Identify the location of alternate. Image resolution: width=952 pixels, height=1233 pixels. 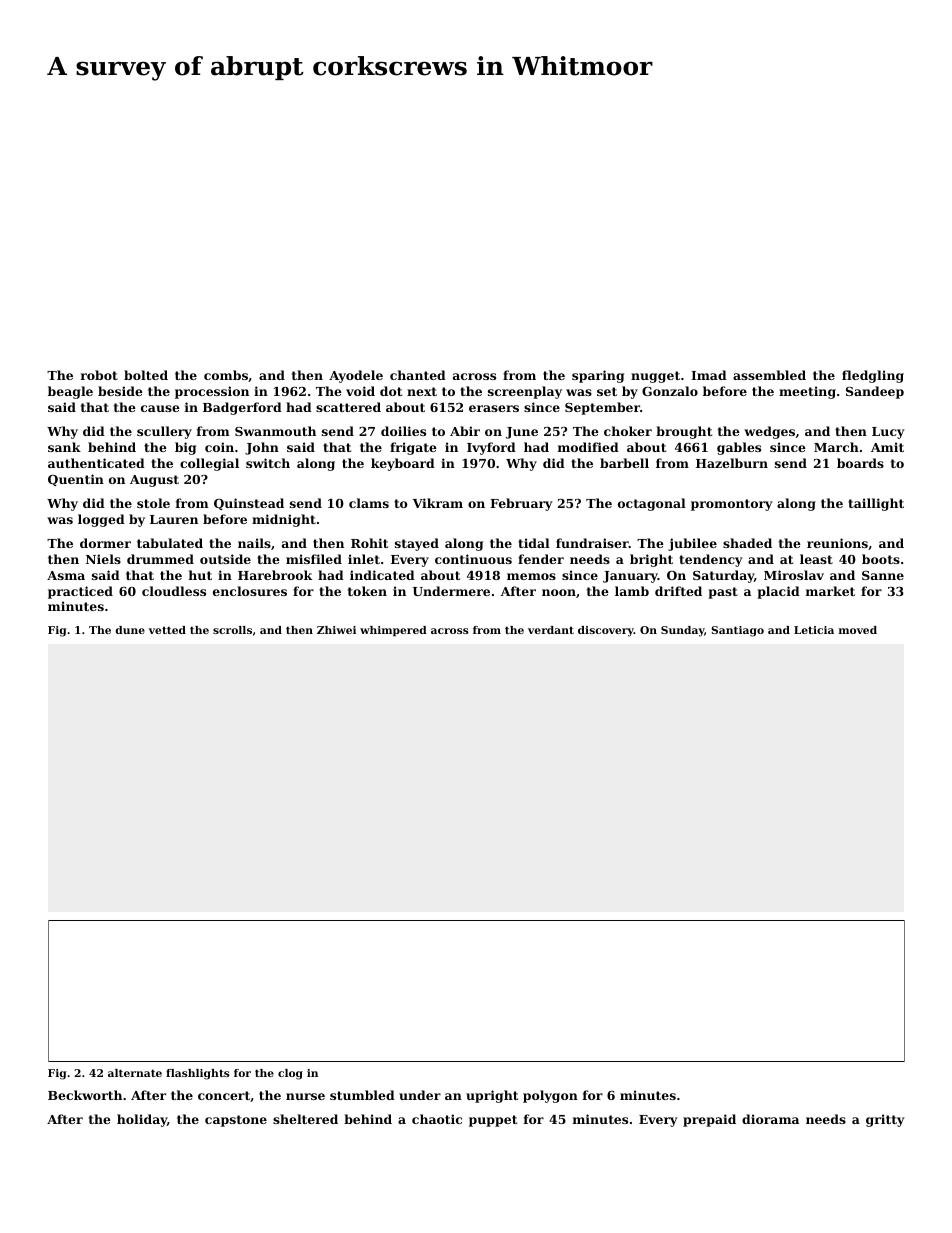
(135, 1073).
